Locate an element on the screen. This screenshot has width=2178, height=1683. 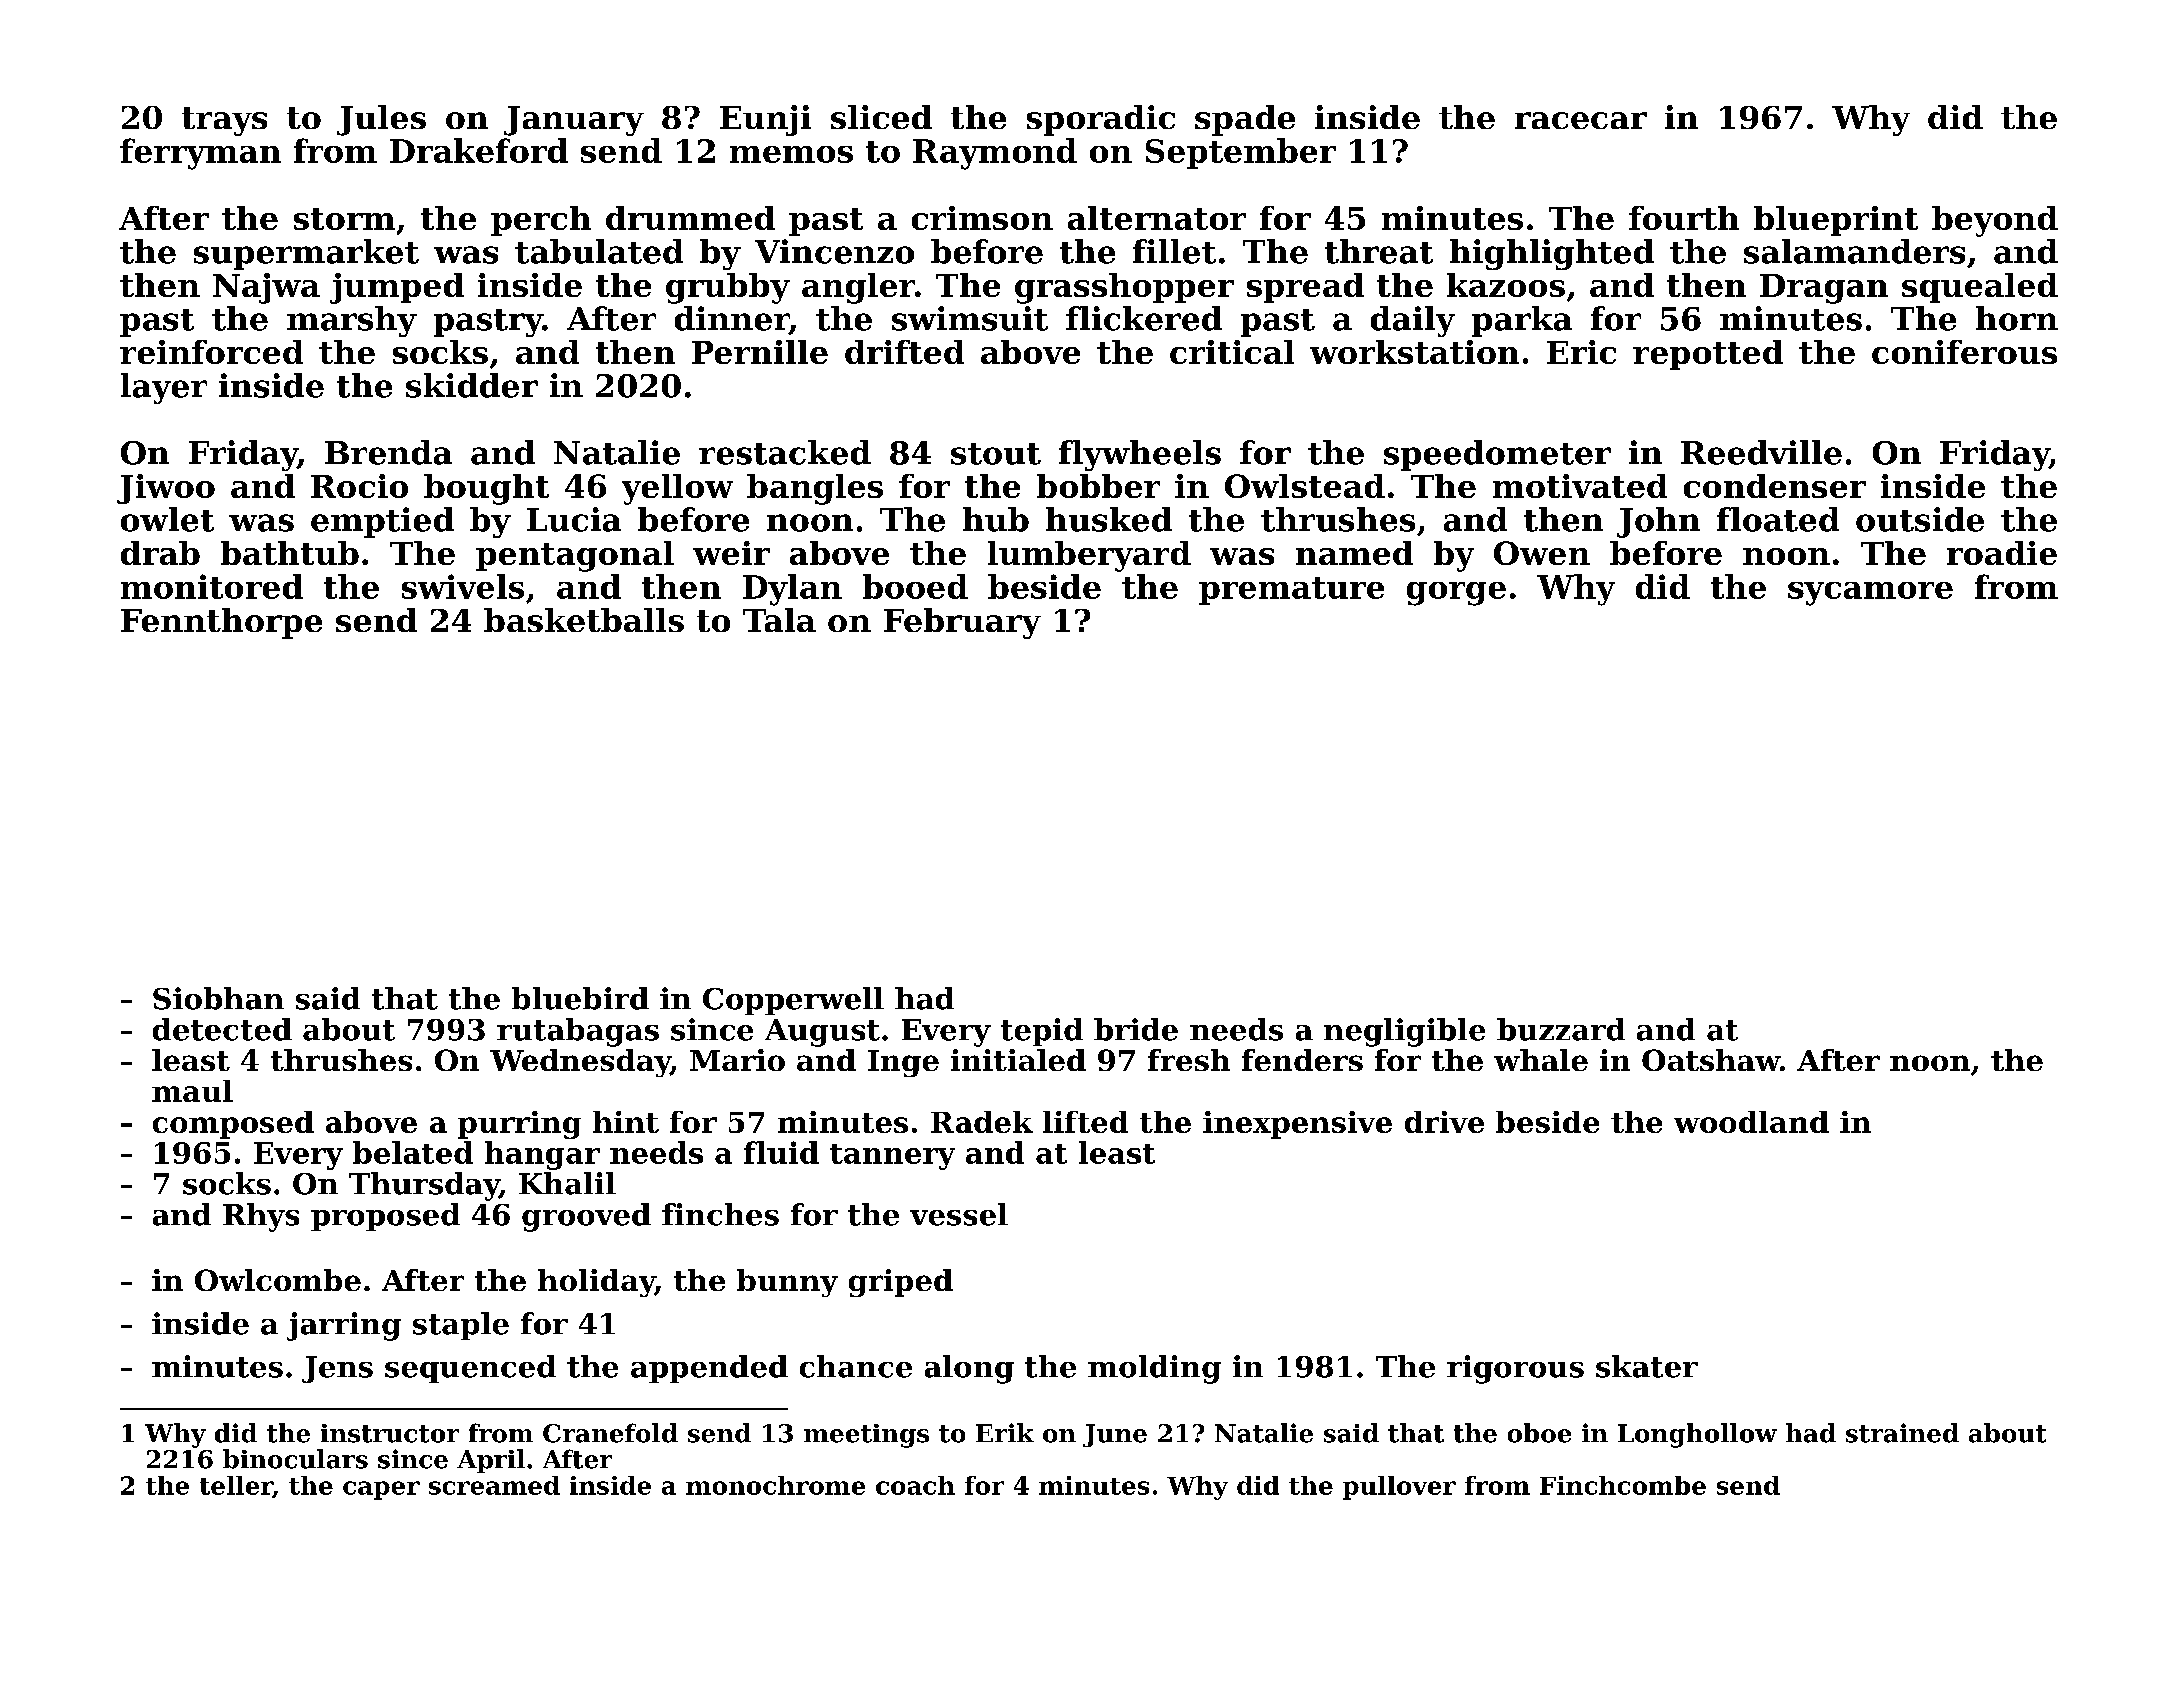
woodland is located at coordinates (1751, 1122).
